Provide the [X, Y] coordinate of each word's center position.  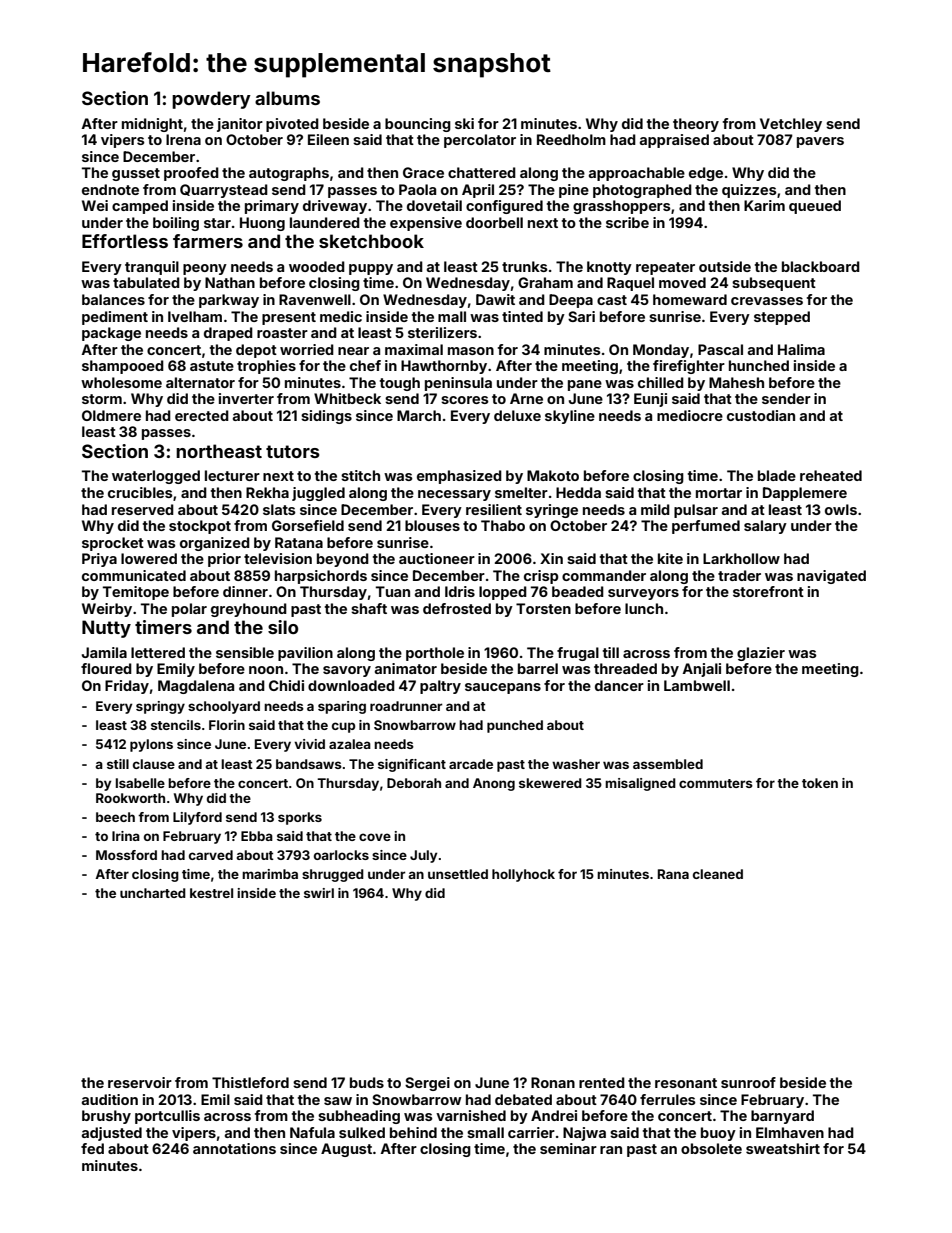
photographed [642, 191]
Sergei [427, 1084]
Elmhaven [790, 1132]
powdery [211, 100]
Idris [460, 591]
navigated [831, 577]
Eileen [328, 139]
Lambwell [697, 685]
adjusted [112, 1134]
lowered [149, 558]
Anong [494, 784]
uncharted [153, 893]
